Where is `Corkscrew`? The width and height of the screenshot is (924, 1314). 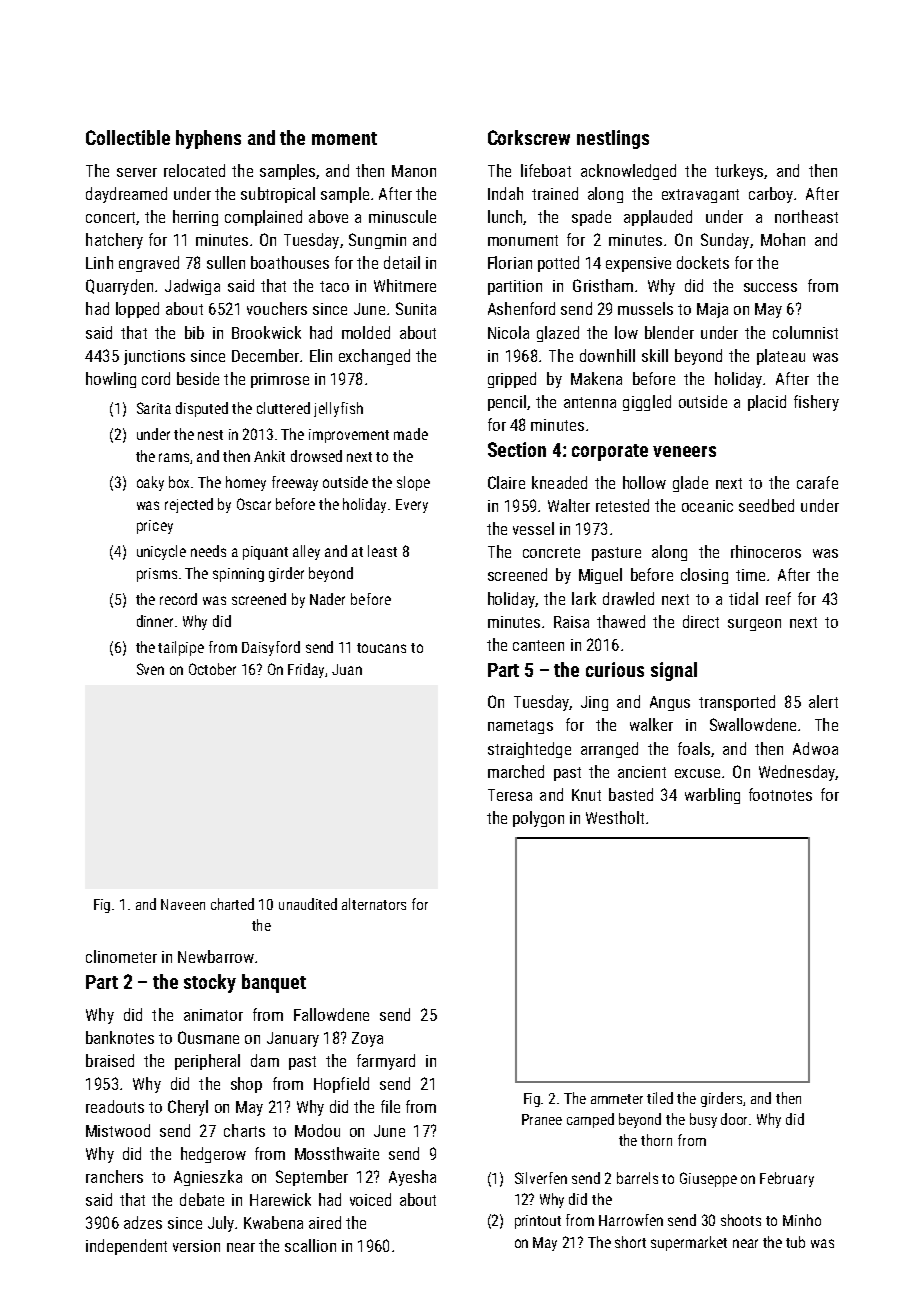 Corkscrew is located at coordinates (529, 137).
